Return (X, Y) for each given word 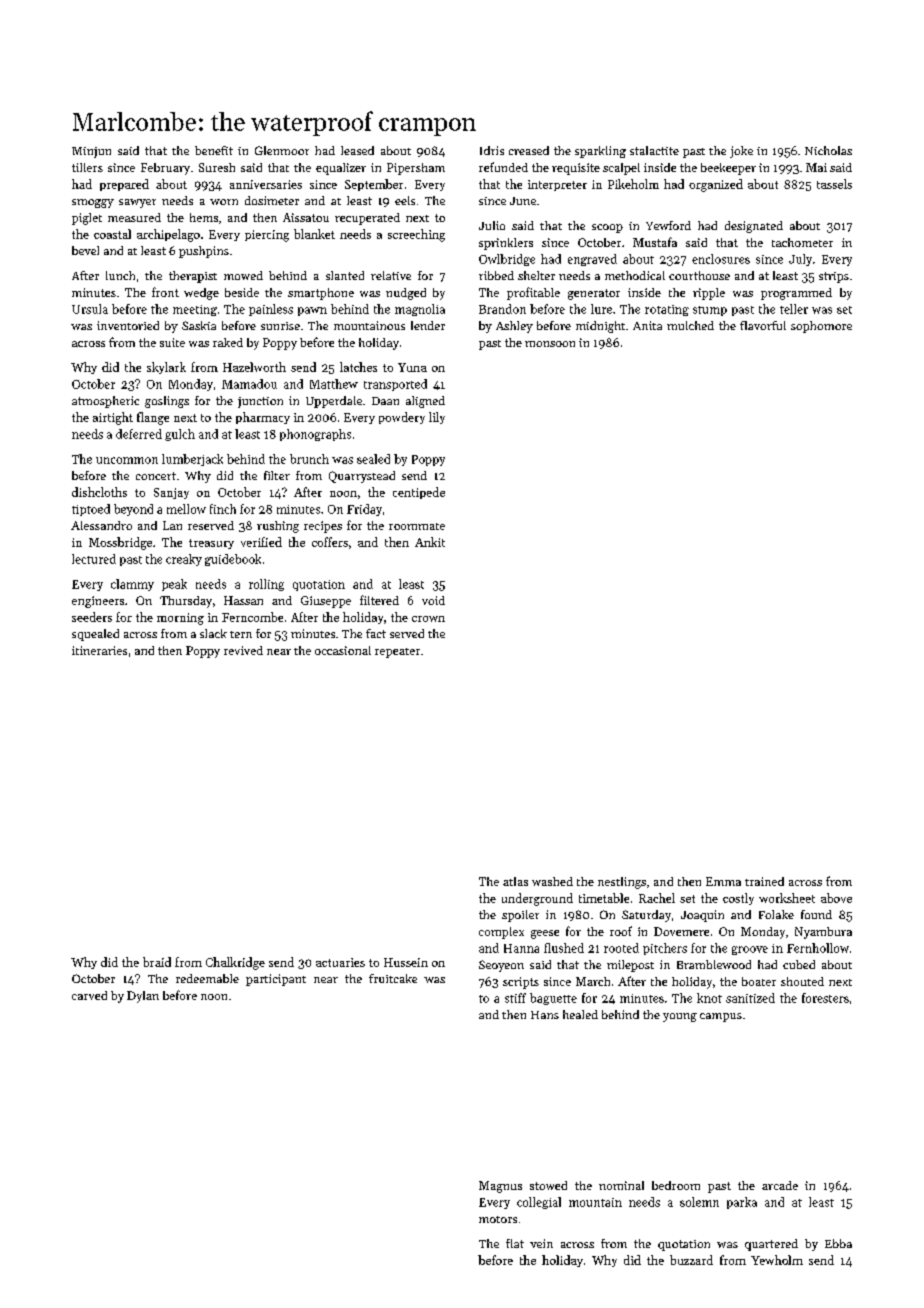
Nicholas (828, 150)
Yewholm (777, 1260)
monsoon (550, 344)
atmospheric (105, 402)
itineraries (99, 650)
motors (498, 1219)
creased (529, 150)
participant (276, 980)
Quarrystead (362, 477)
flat (515, 1243)
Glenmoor (282, 150)
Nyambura (823, 933)
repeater (397, 653)
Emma (723, 881)
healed (580, 1014)
